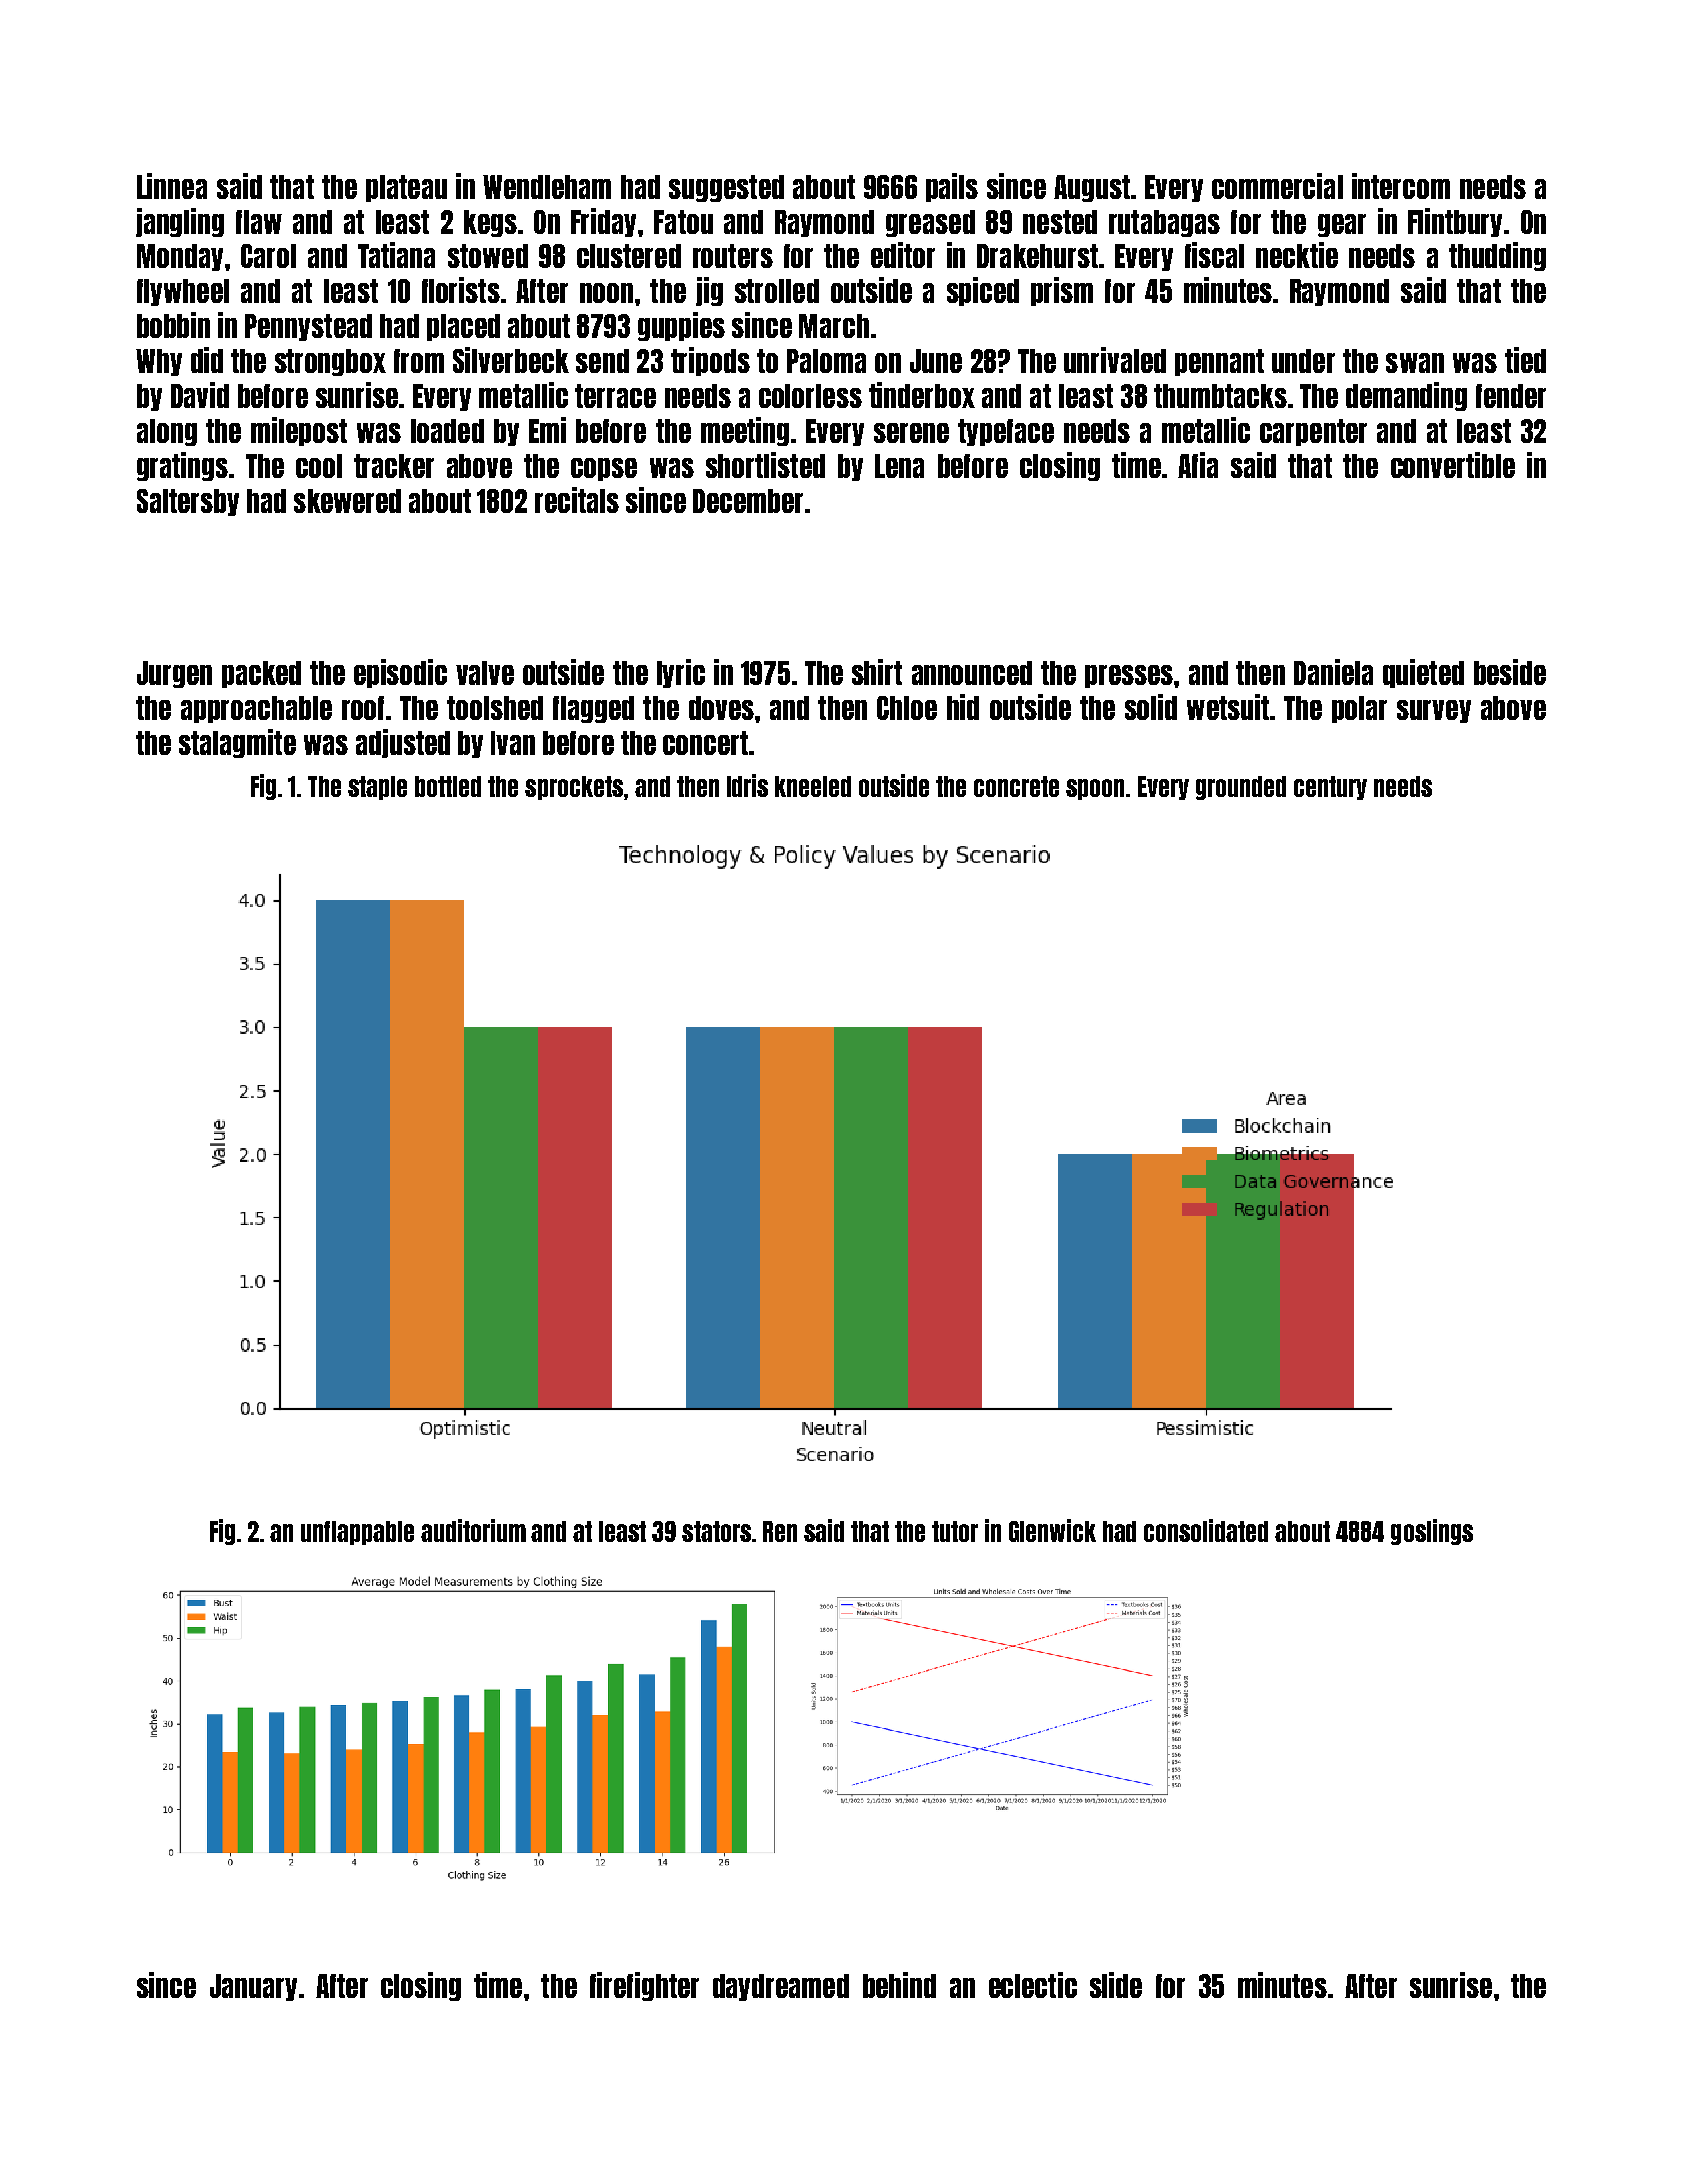 Image resolution: width=1683 pixels, height=2178 pixels. What do you see at coordinates (952, 187) in the image?
I see `pails` at bounding box center [952, 187].
